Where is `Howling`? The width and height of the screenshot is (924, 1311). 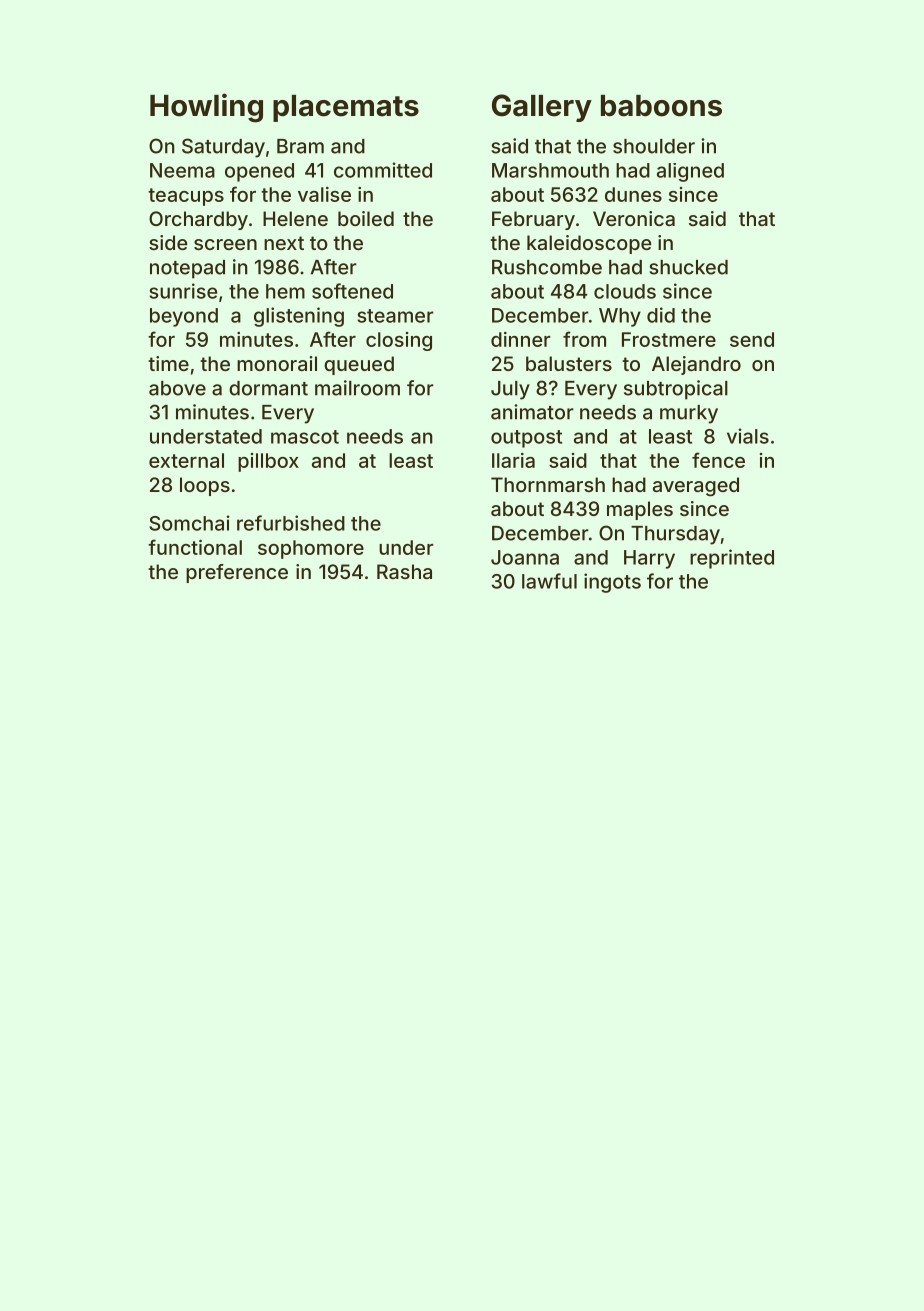
Howling is located at coordinates (206, 108).
